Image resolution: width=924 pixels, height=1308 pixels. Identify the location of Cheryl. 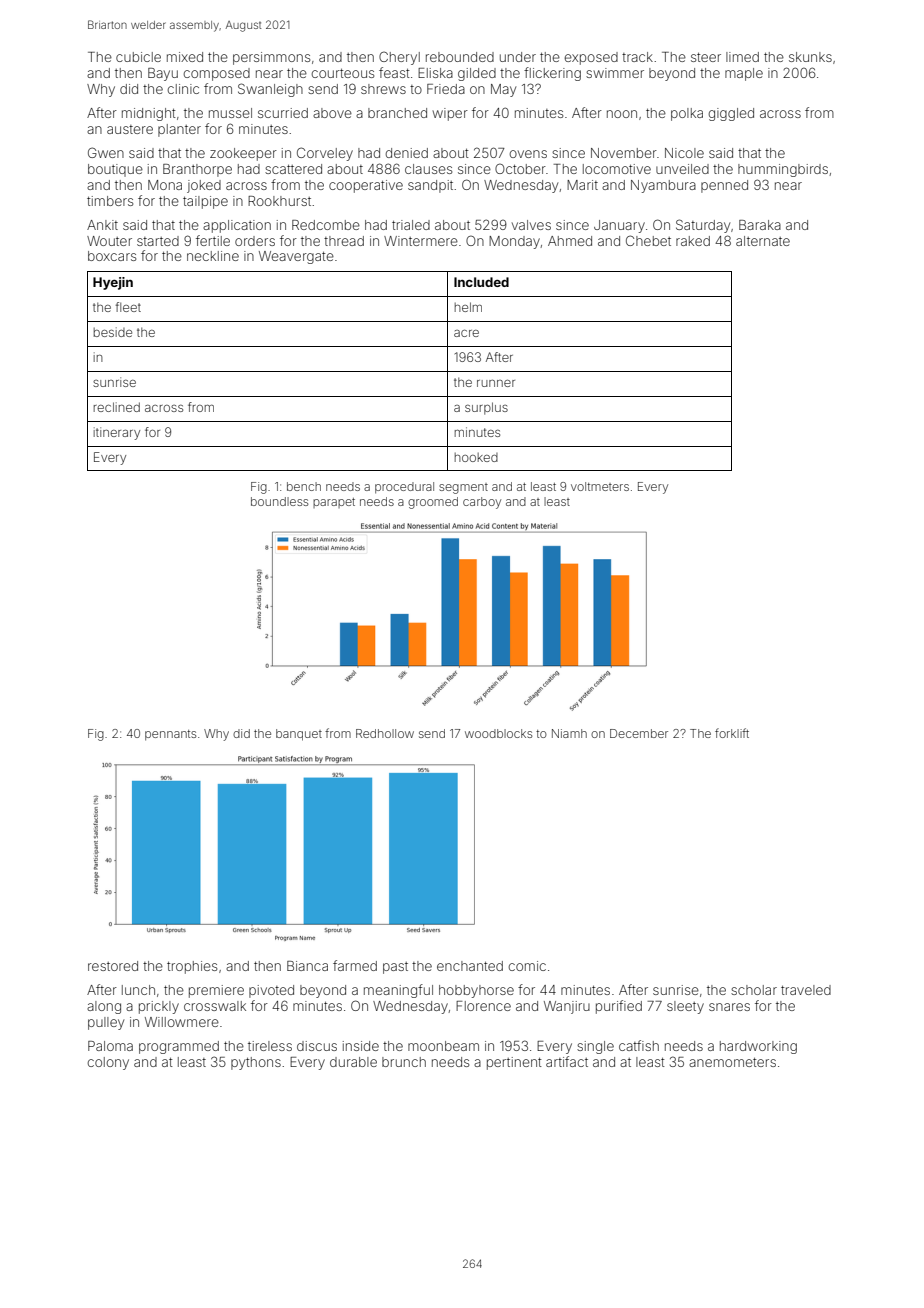
(399, 58).
